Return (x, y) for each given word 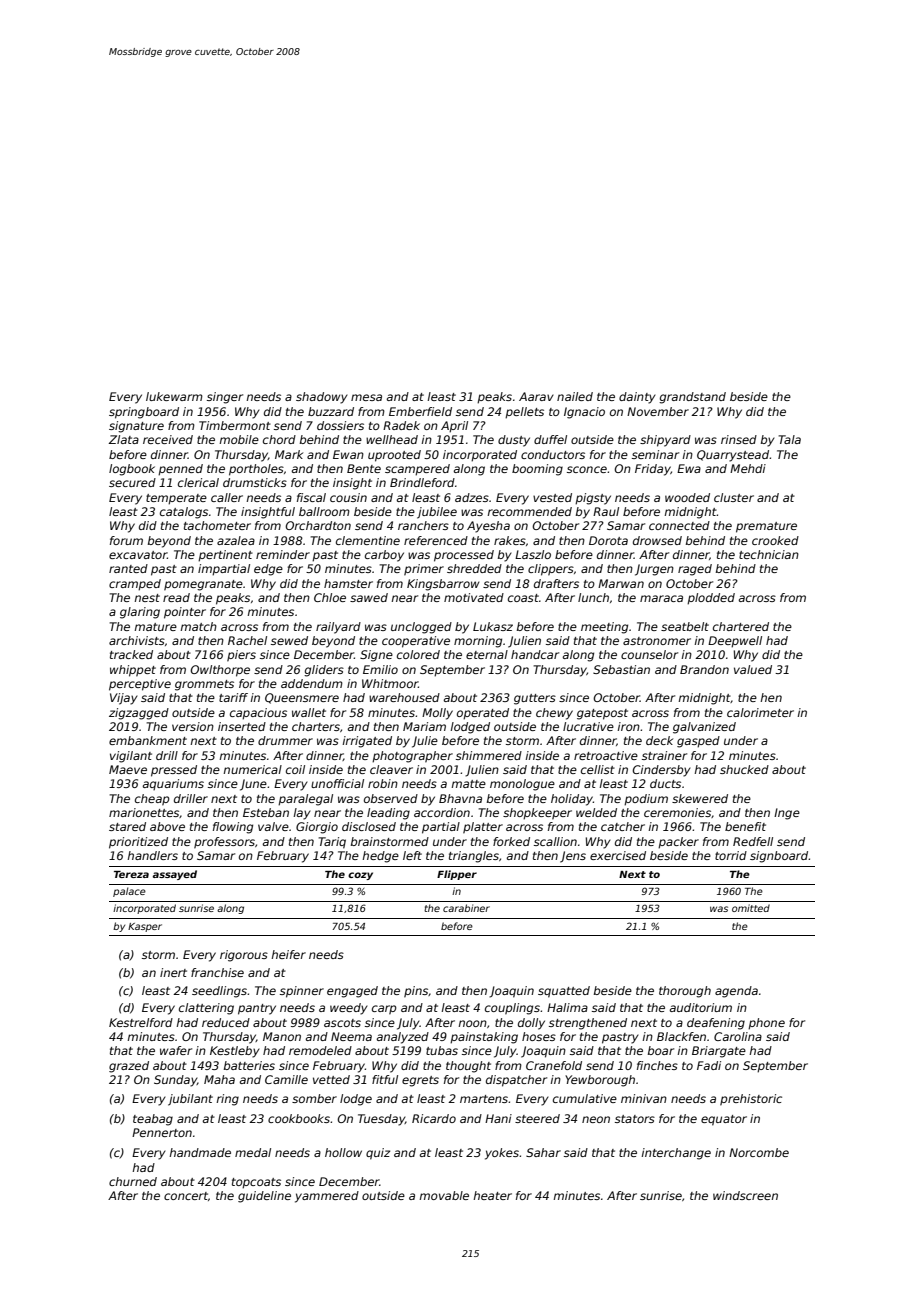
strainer (664, 755)
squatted (564, 992)
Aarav (536, 396)
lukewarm (174, 396)
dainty (637, 398)
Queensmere (302, 698)
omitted (751, 908)
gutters (535, 699)
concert (186, 1196)
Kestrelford (141, 1022)
